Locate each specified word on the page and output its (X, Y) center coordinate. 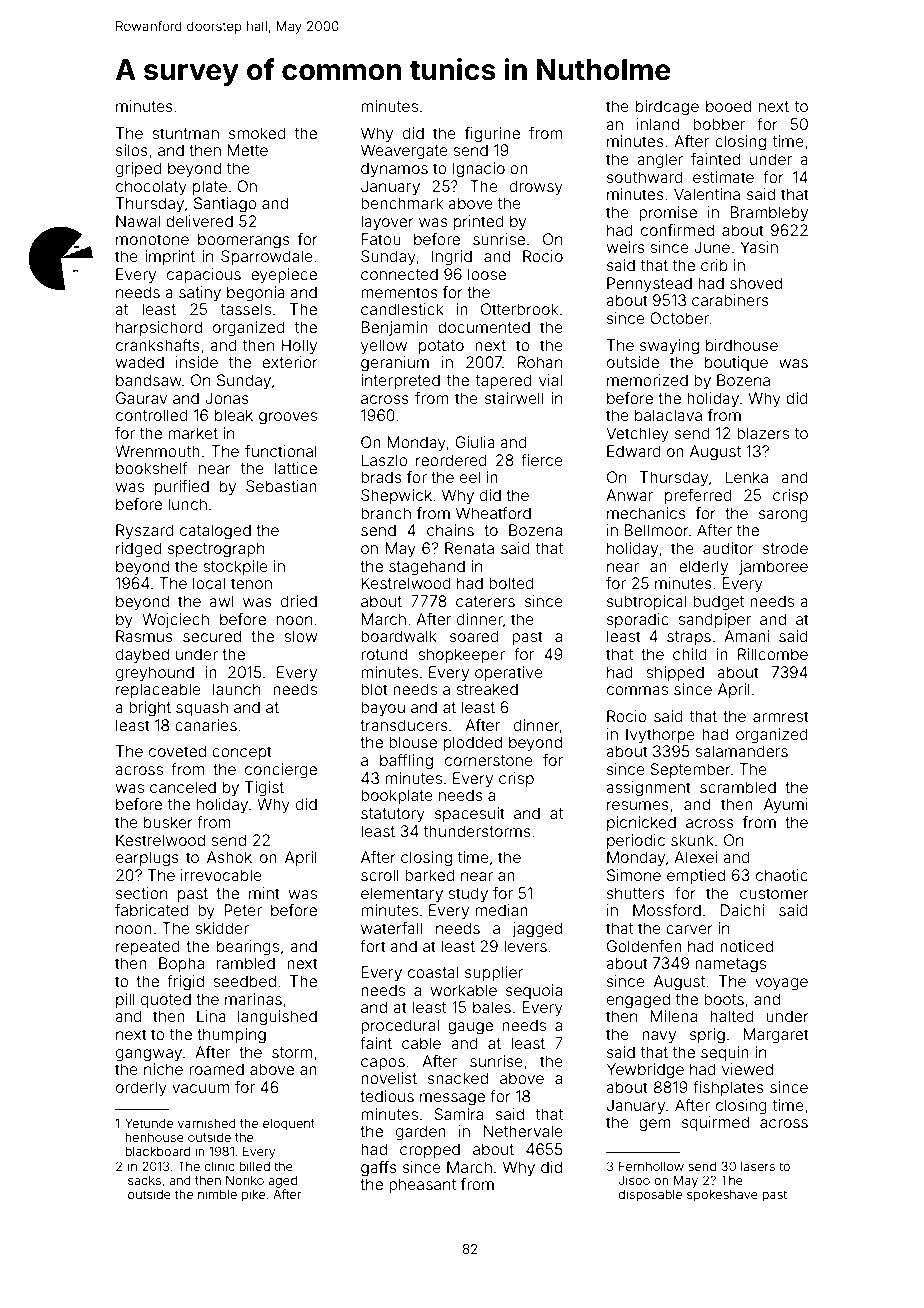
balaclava (668, 415)
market (193, 433)
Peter (243, 910)
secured (212, 636)
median (501, 910)
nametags (730, 965)
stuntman (185, 133)
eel (470, 477)
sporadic (638, 620)
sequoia (534, 991)
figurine (492, 135)
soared (474, 636)
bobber (719, 124)
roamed (216, 1069)
